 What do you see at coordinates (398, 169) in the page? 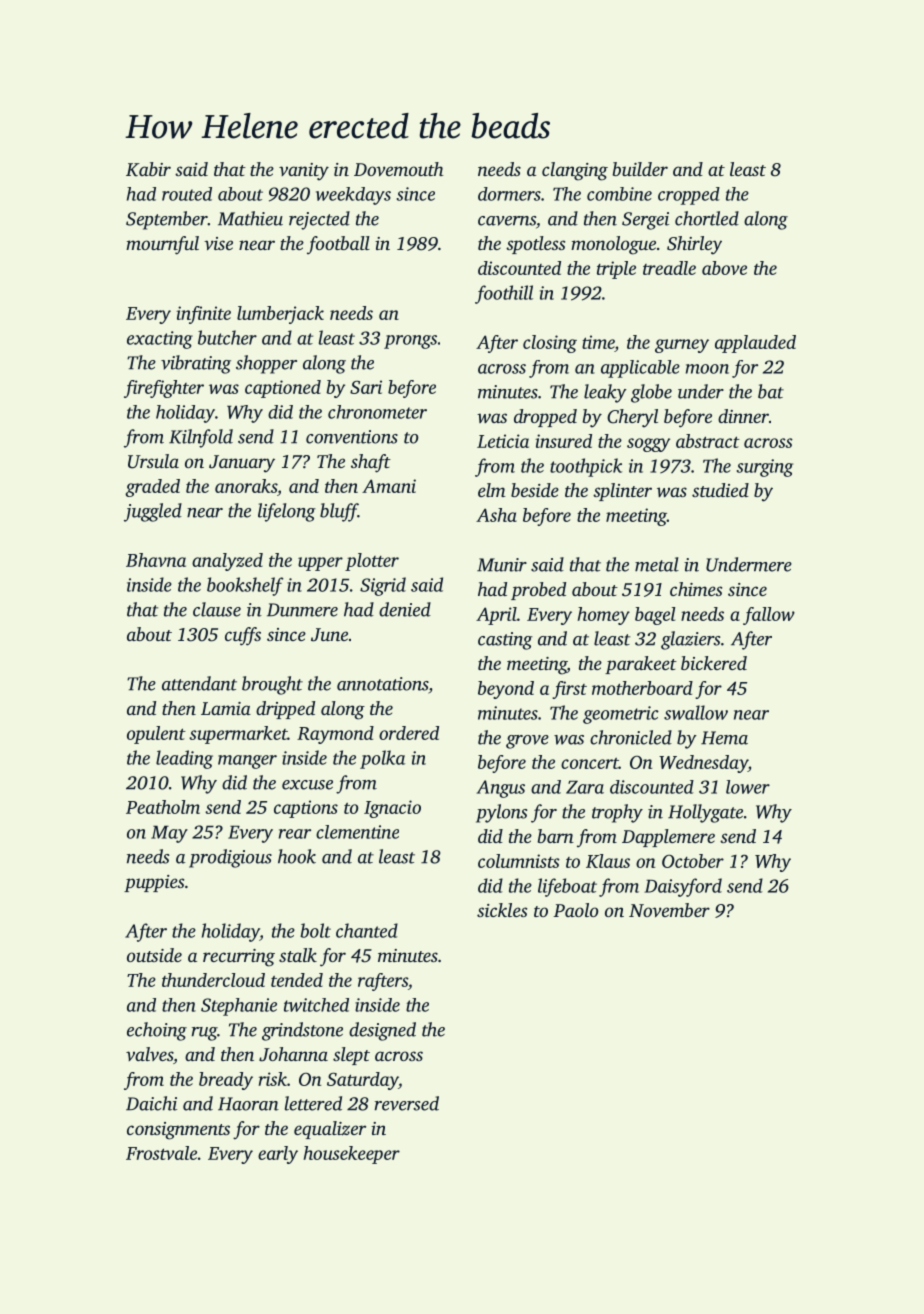
I see `Dovemouth` at bounding box center [398, 169].
